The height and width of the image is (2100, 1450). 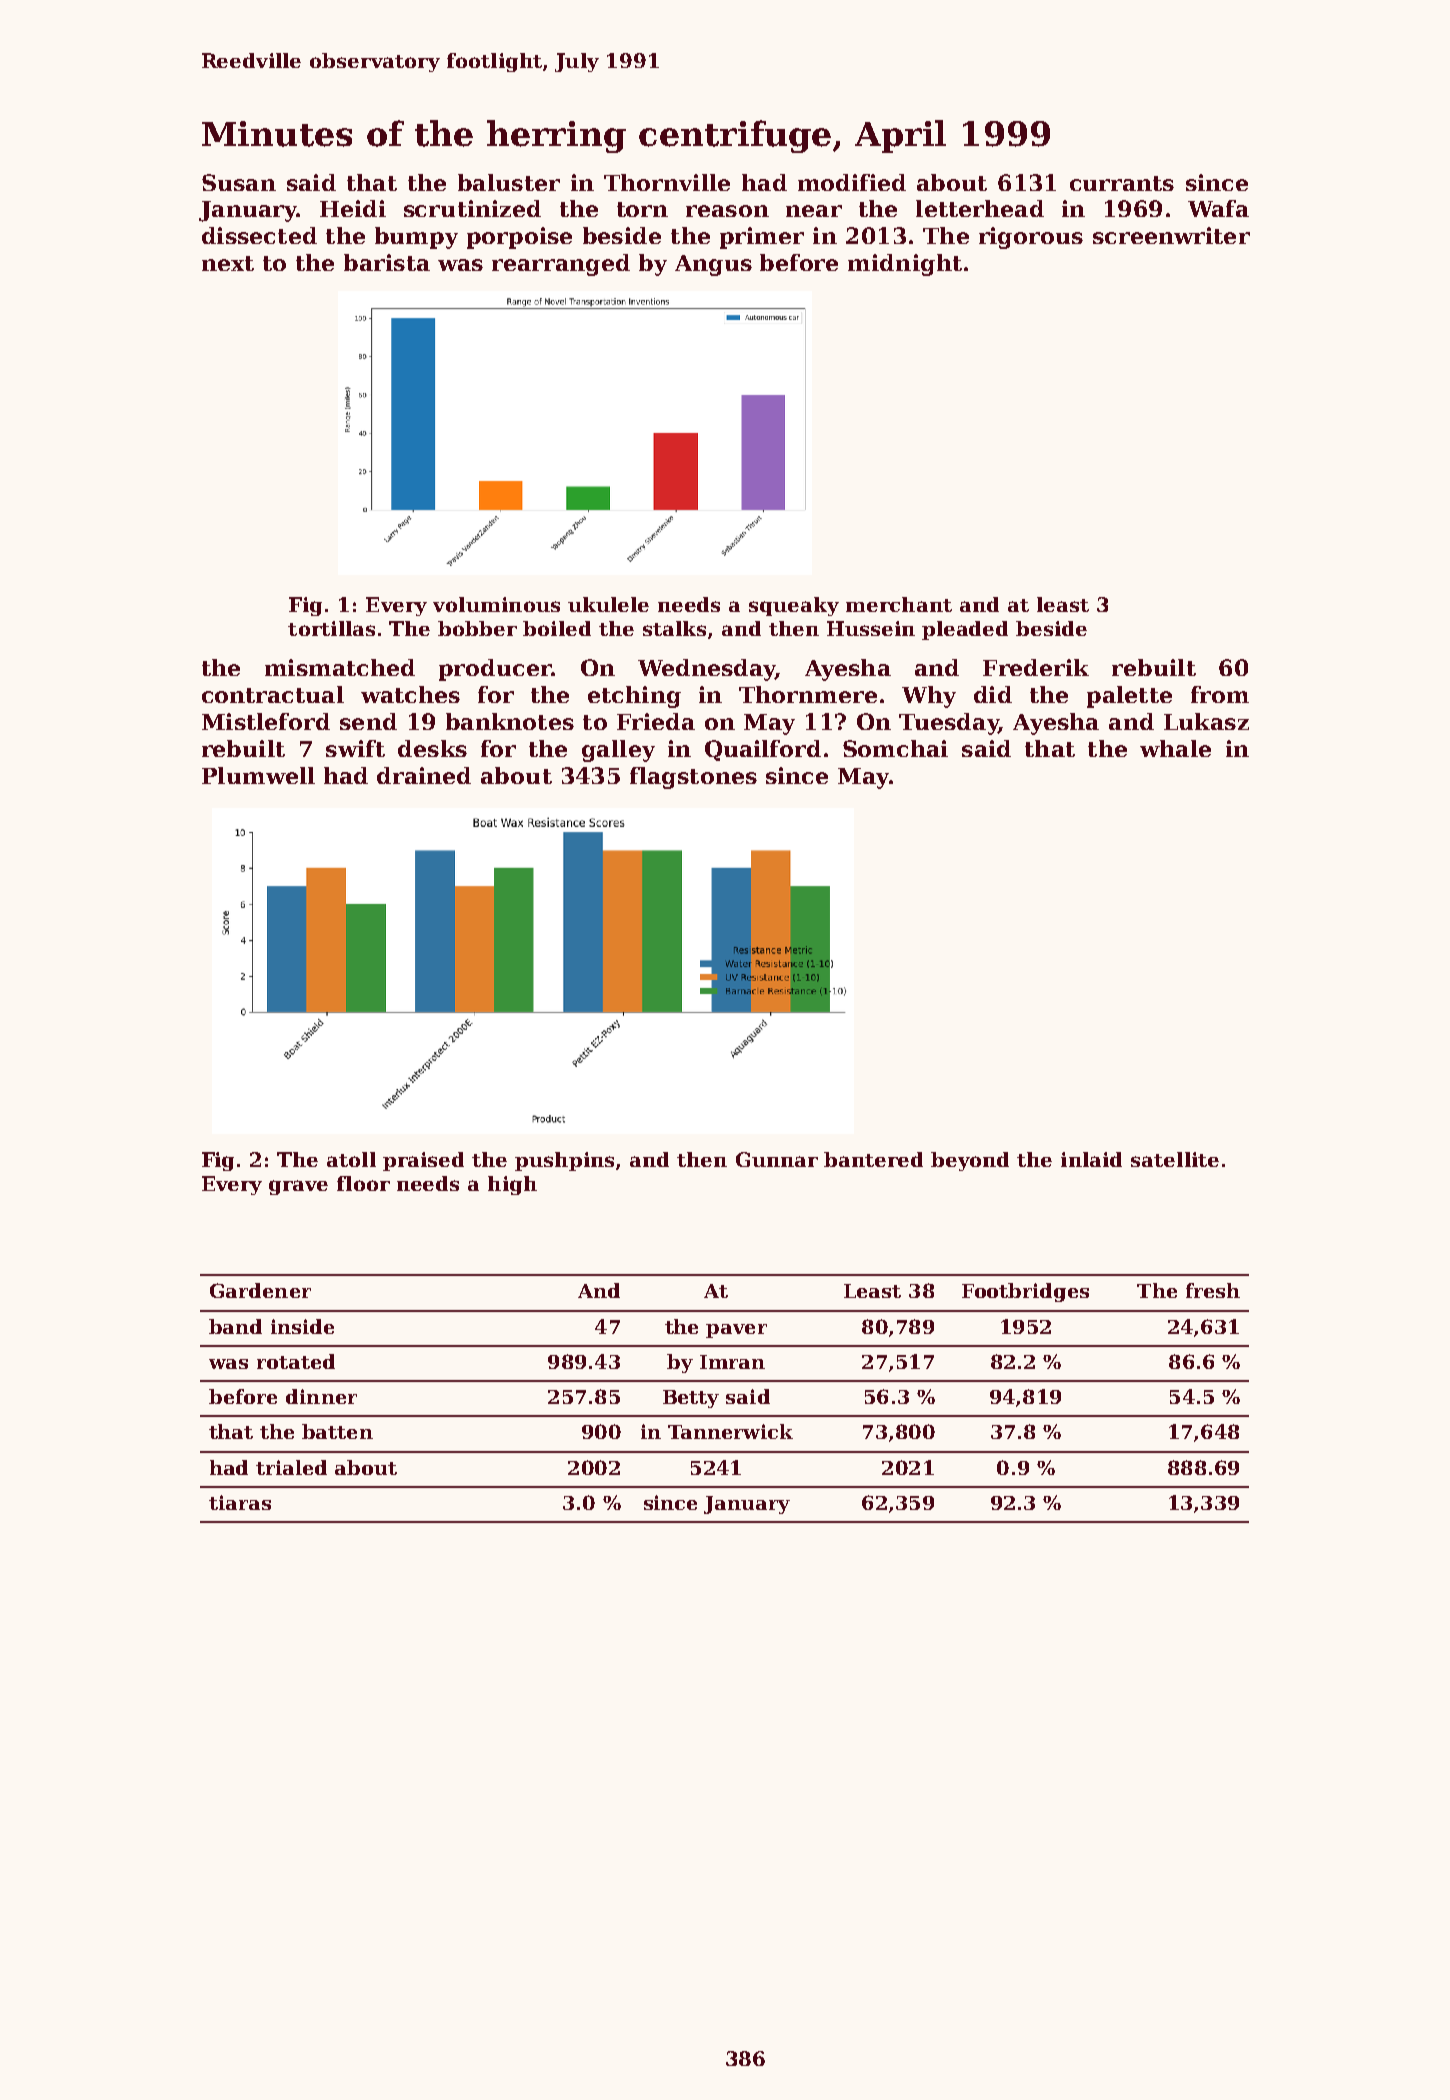 I want to click on next, so click(x=228, y=263).
